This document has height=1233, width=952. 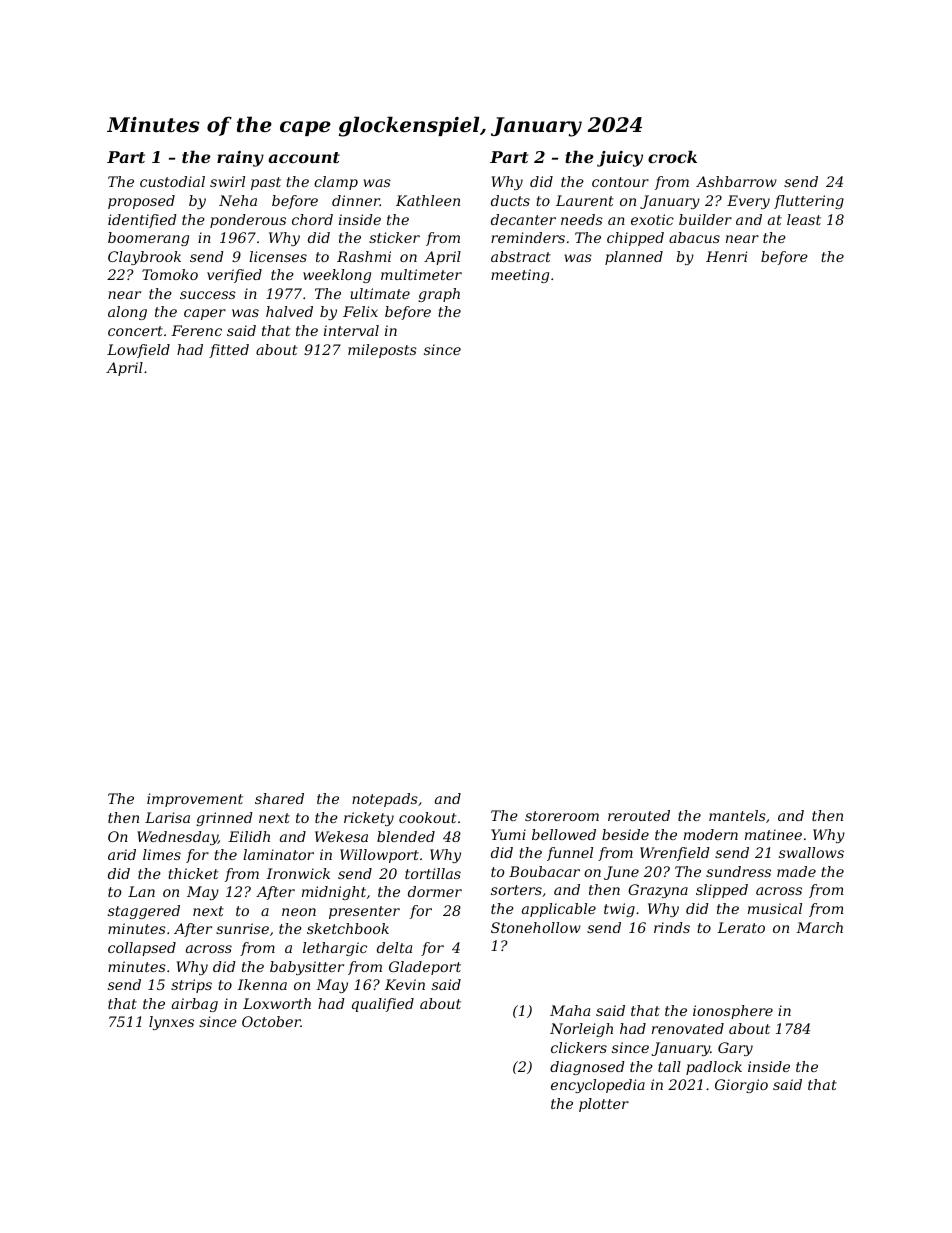 What do you see at coordinates (171, 1023) in the document?
I see `lynxes` at bounding box center [171, 1023].
